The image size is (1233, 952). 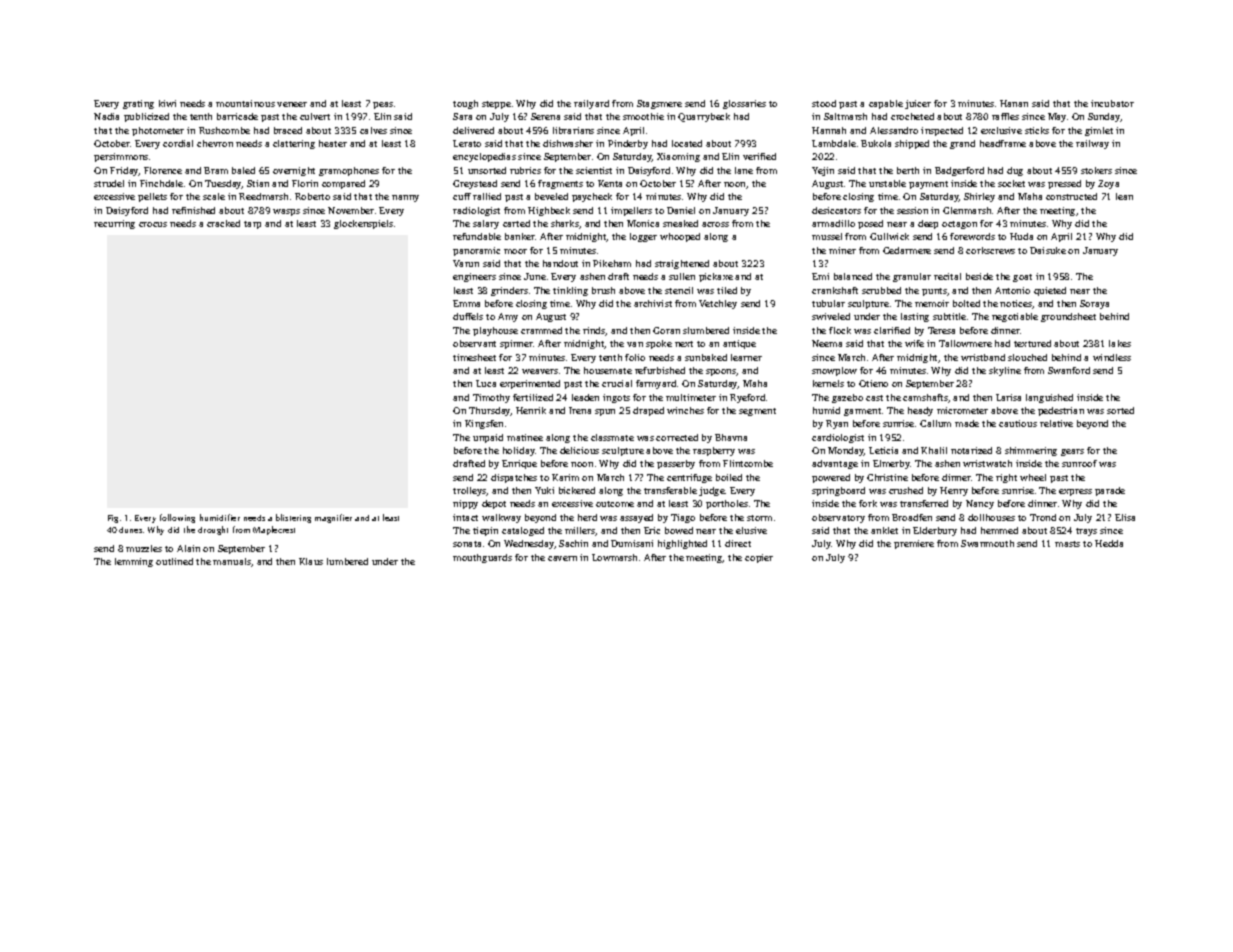 What do you see at coordinates (682, 264) in the screenshot?
I see `straightened` at bounding box center [682, 264].
